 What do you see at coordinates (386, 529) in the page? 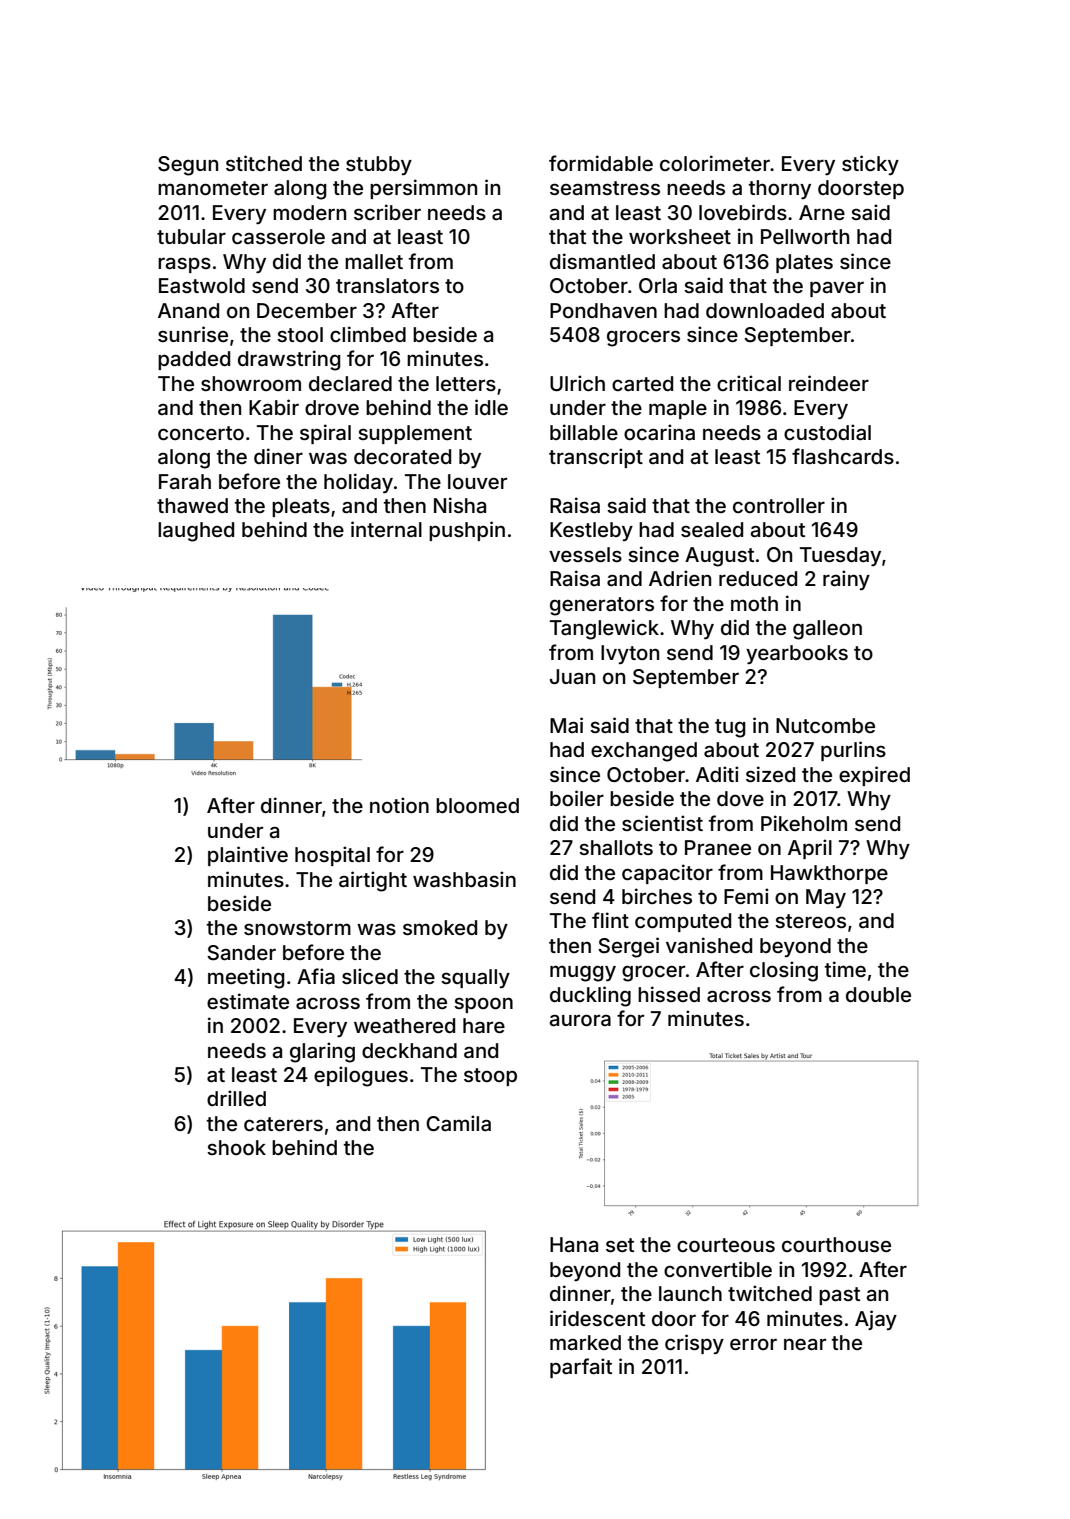
I see `internal` at bounding box center [386, 529].
